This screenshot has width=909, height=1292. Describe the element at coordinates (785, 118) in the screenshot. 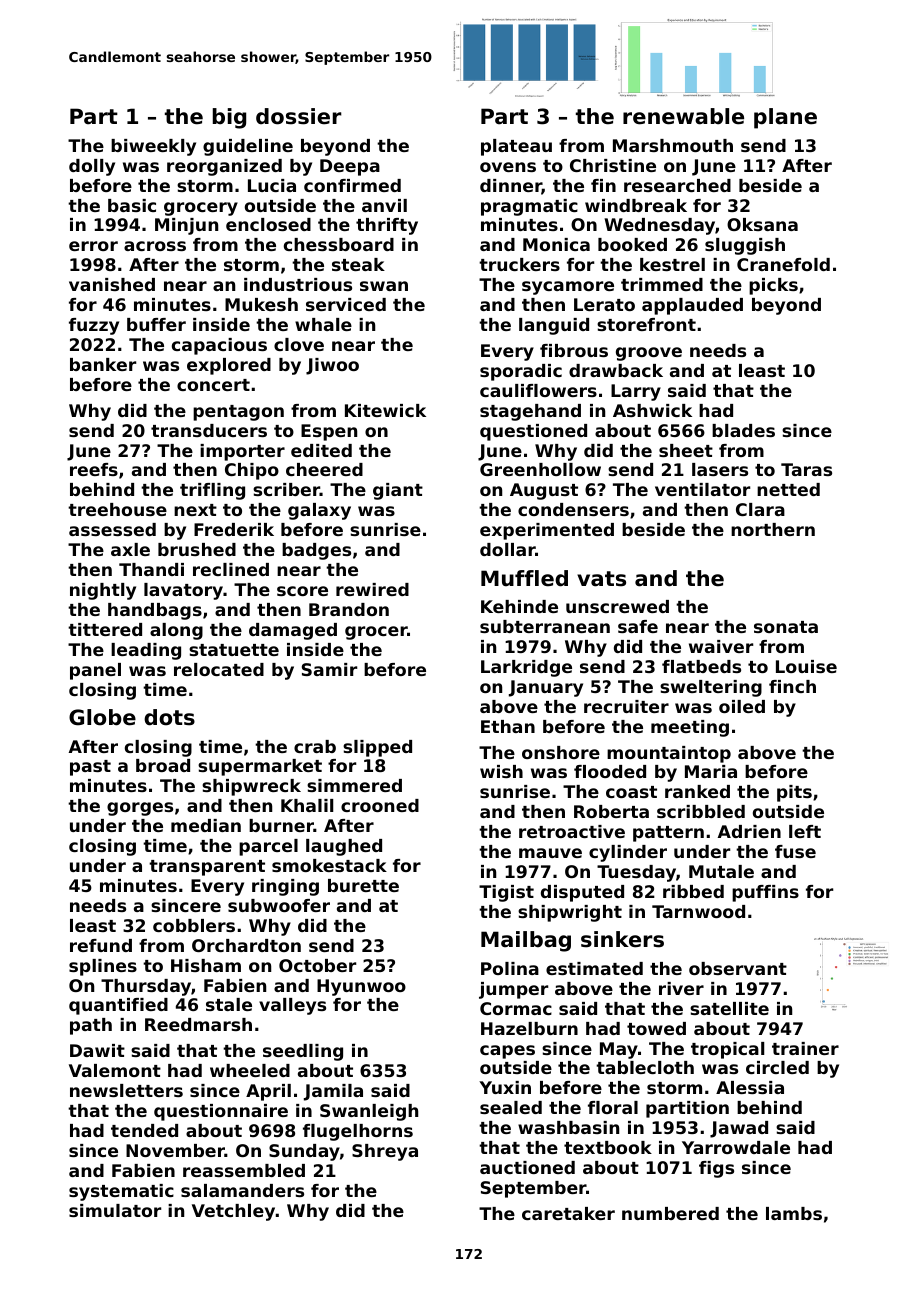

I see `plane` at that location.
